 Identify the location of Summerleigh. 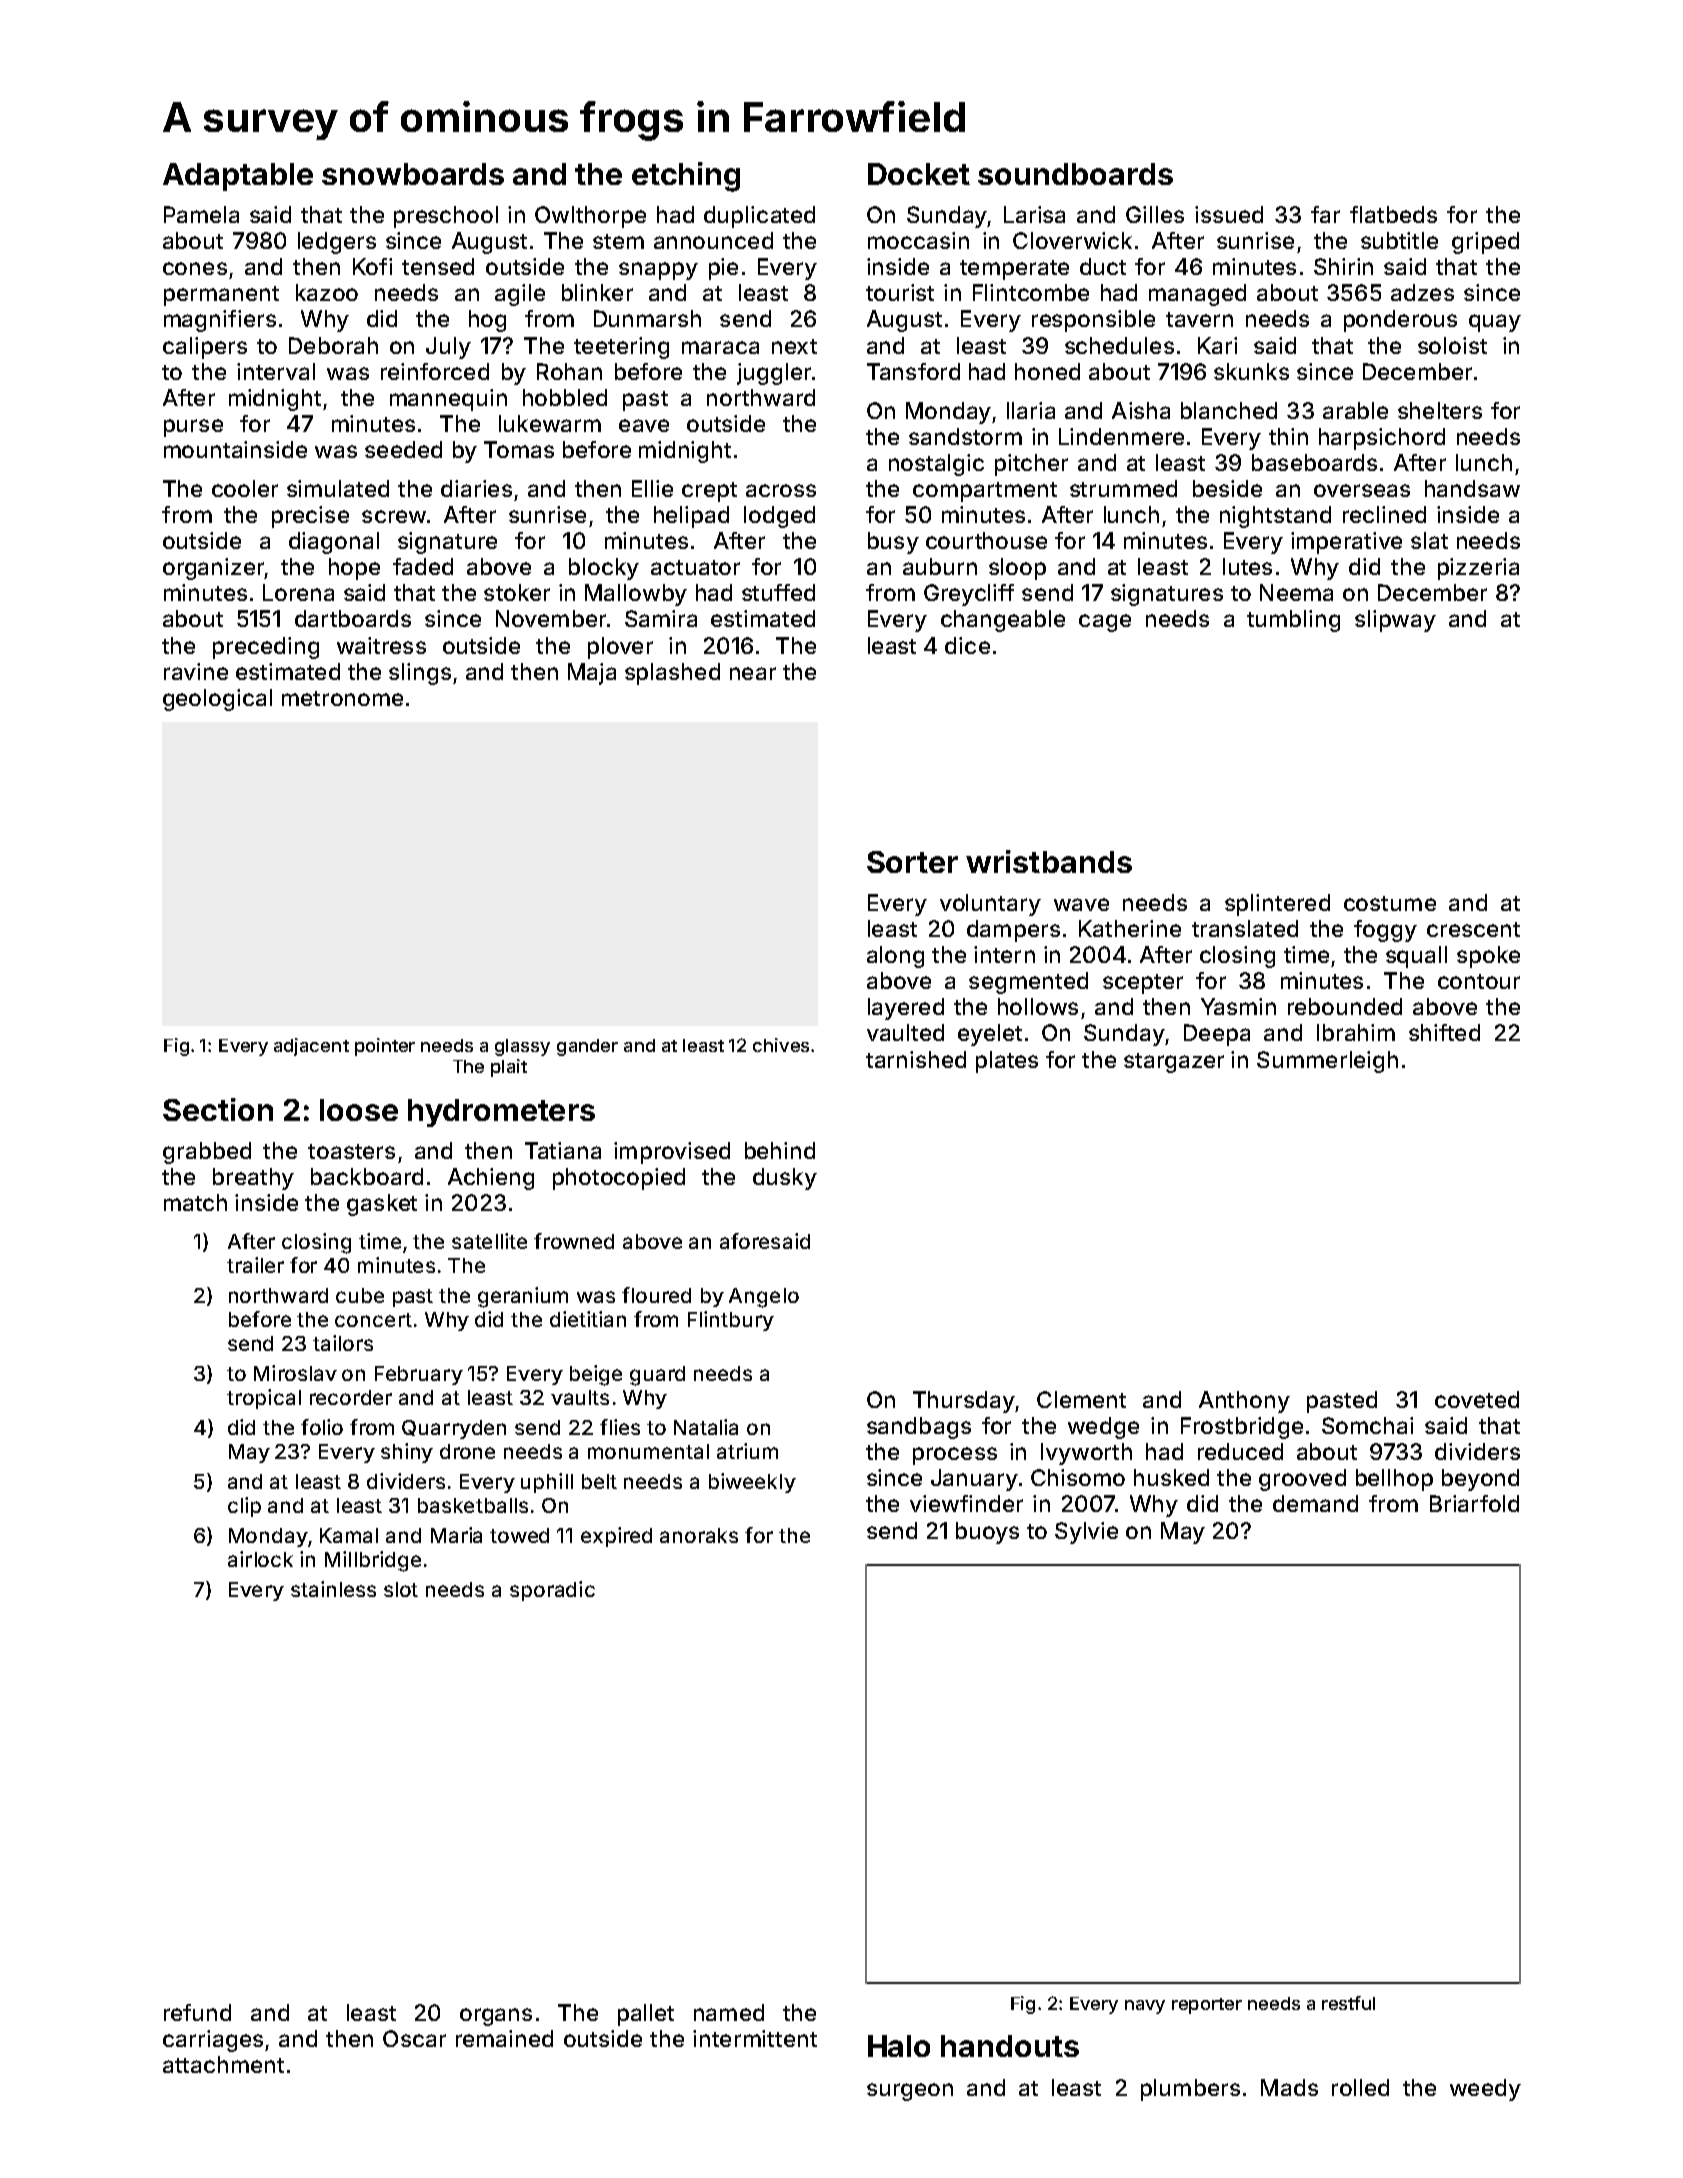
(1327, 1062).
